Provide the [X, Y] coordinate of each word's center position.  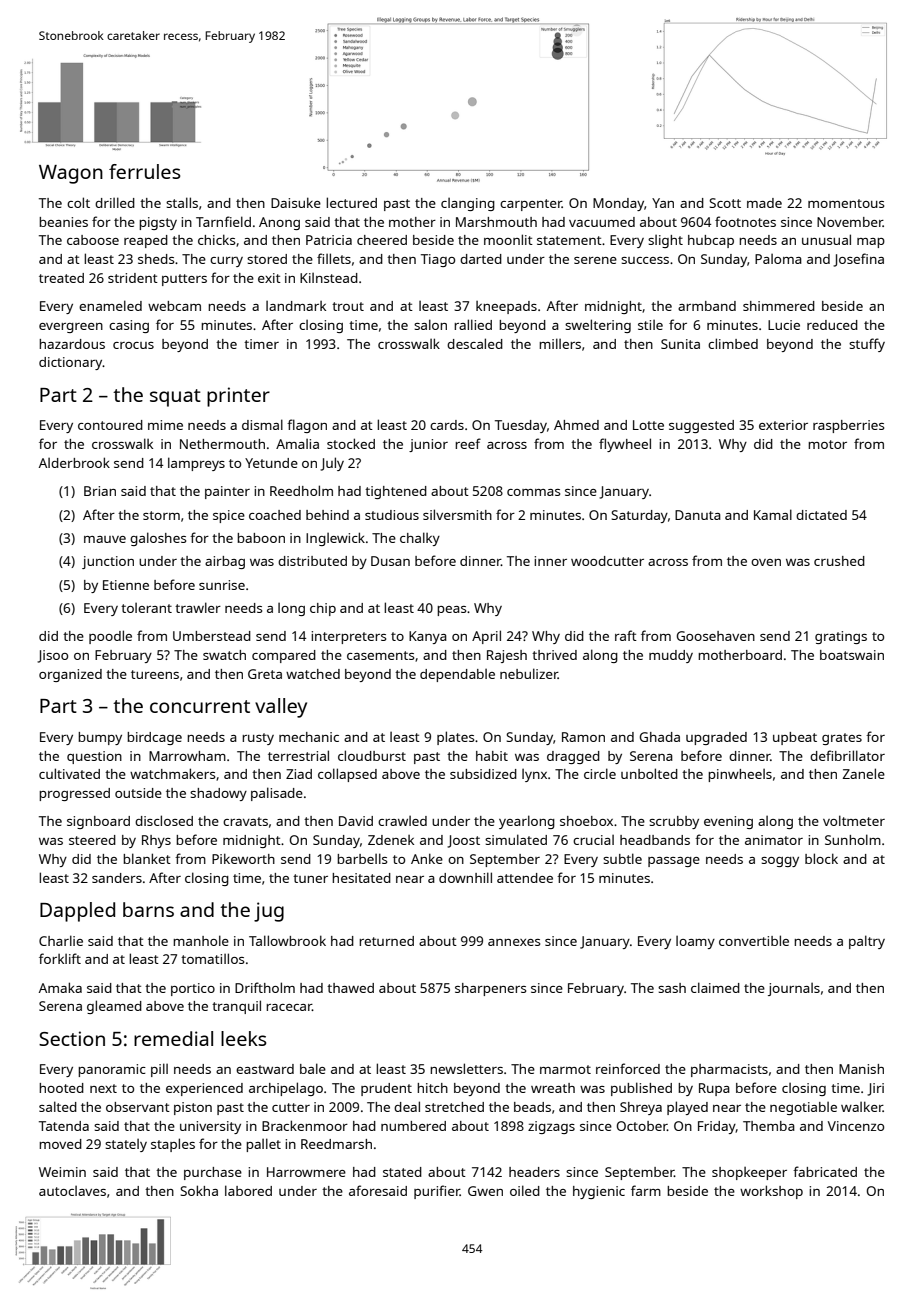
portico [193, 989]
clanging [468, 204]
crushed [839, 561]
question [94, 757]
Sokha [199, 1190]
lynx [534, 775]
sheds [156, 259]
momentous [846, 203]
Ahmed [576, 425]
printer [238, 397]
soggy [780, 862]
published [641, 1089]
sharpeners [490, 989]
